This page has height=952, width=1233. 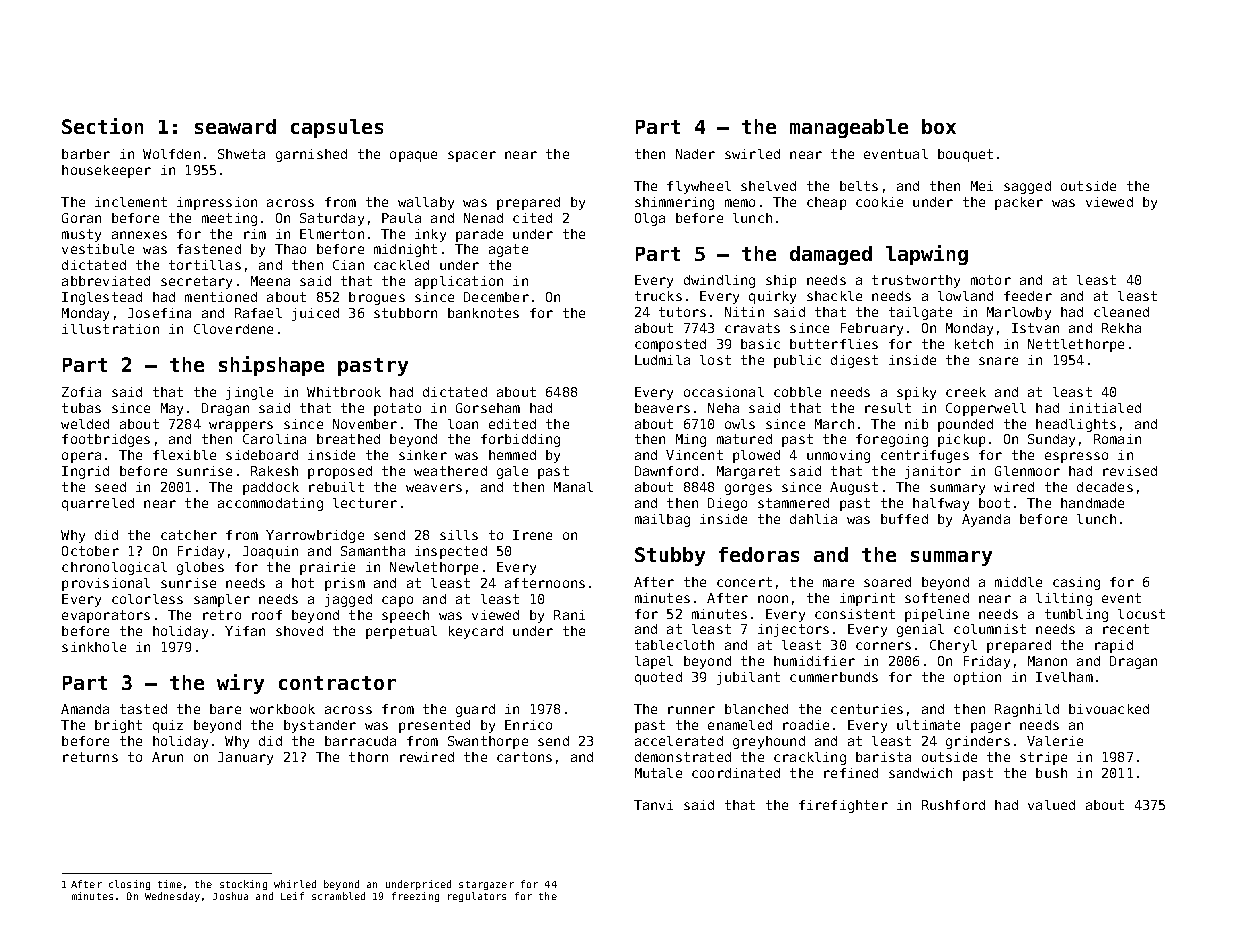 I want to click on juiced, so click(x=315, y=314).
